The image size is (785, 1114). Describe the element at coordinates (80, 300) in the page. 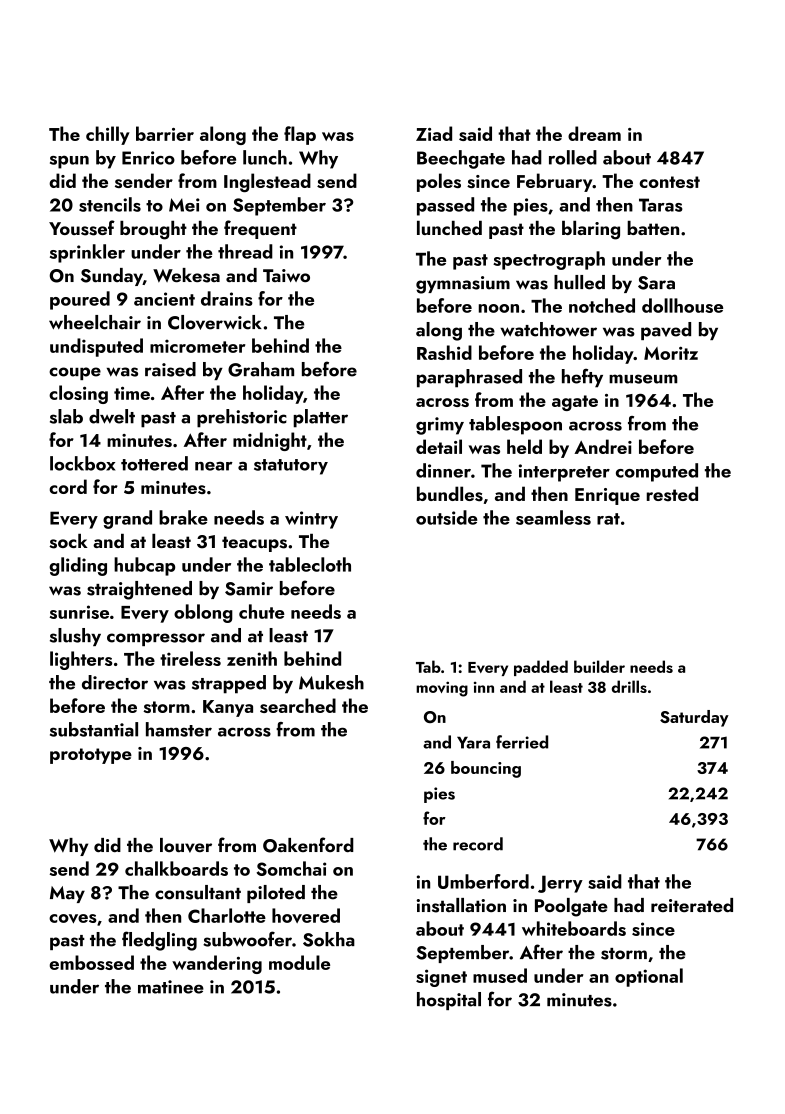

I see `poured` at that location.
